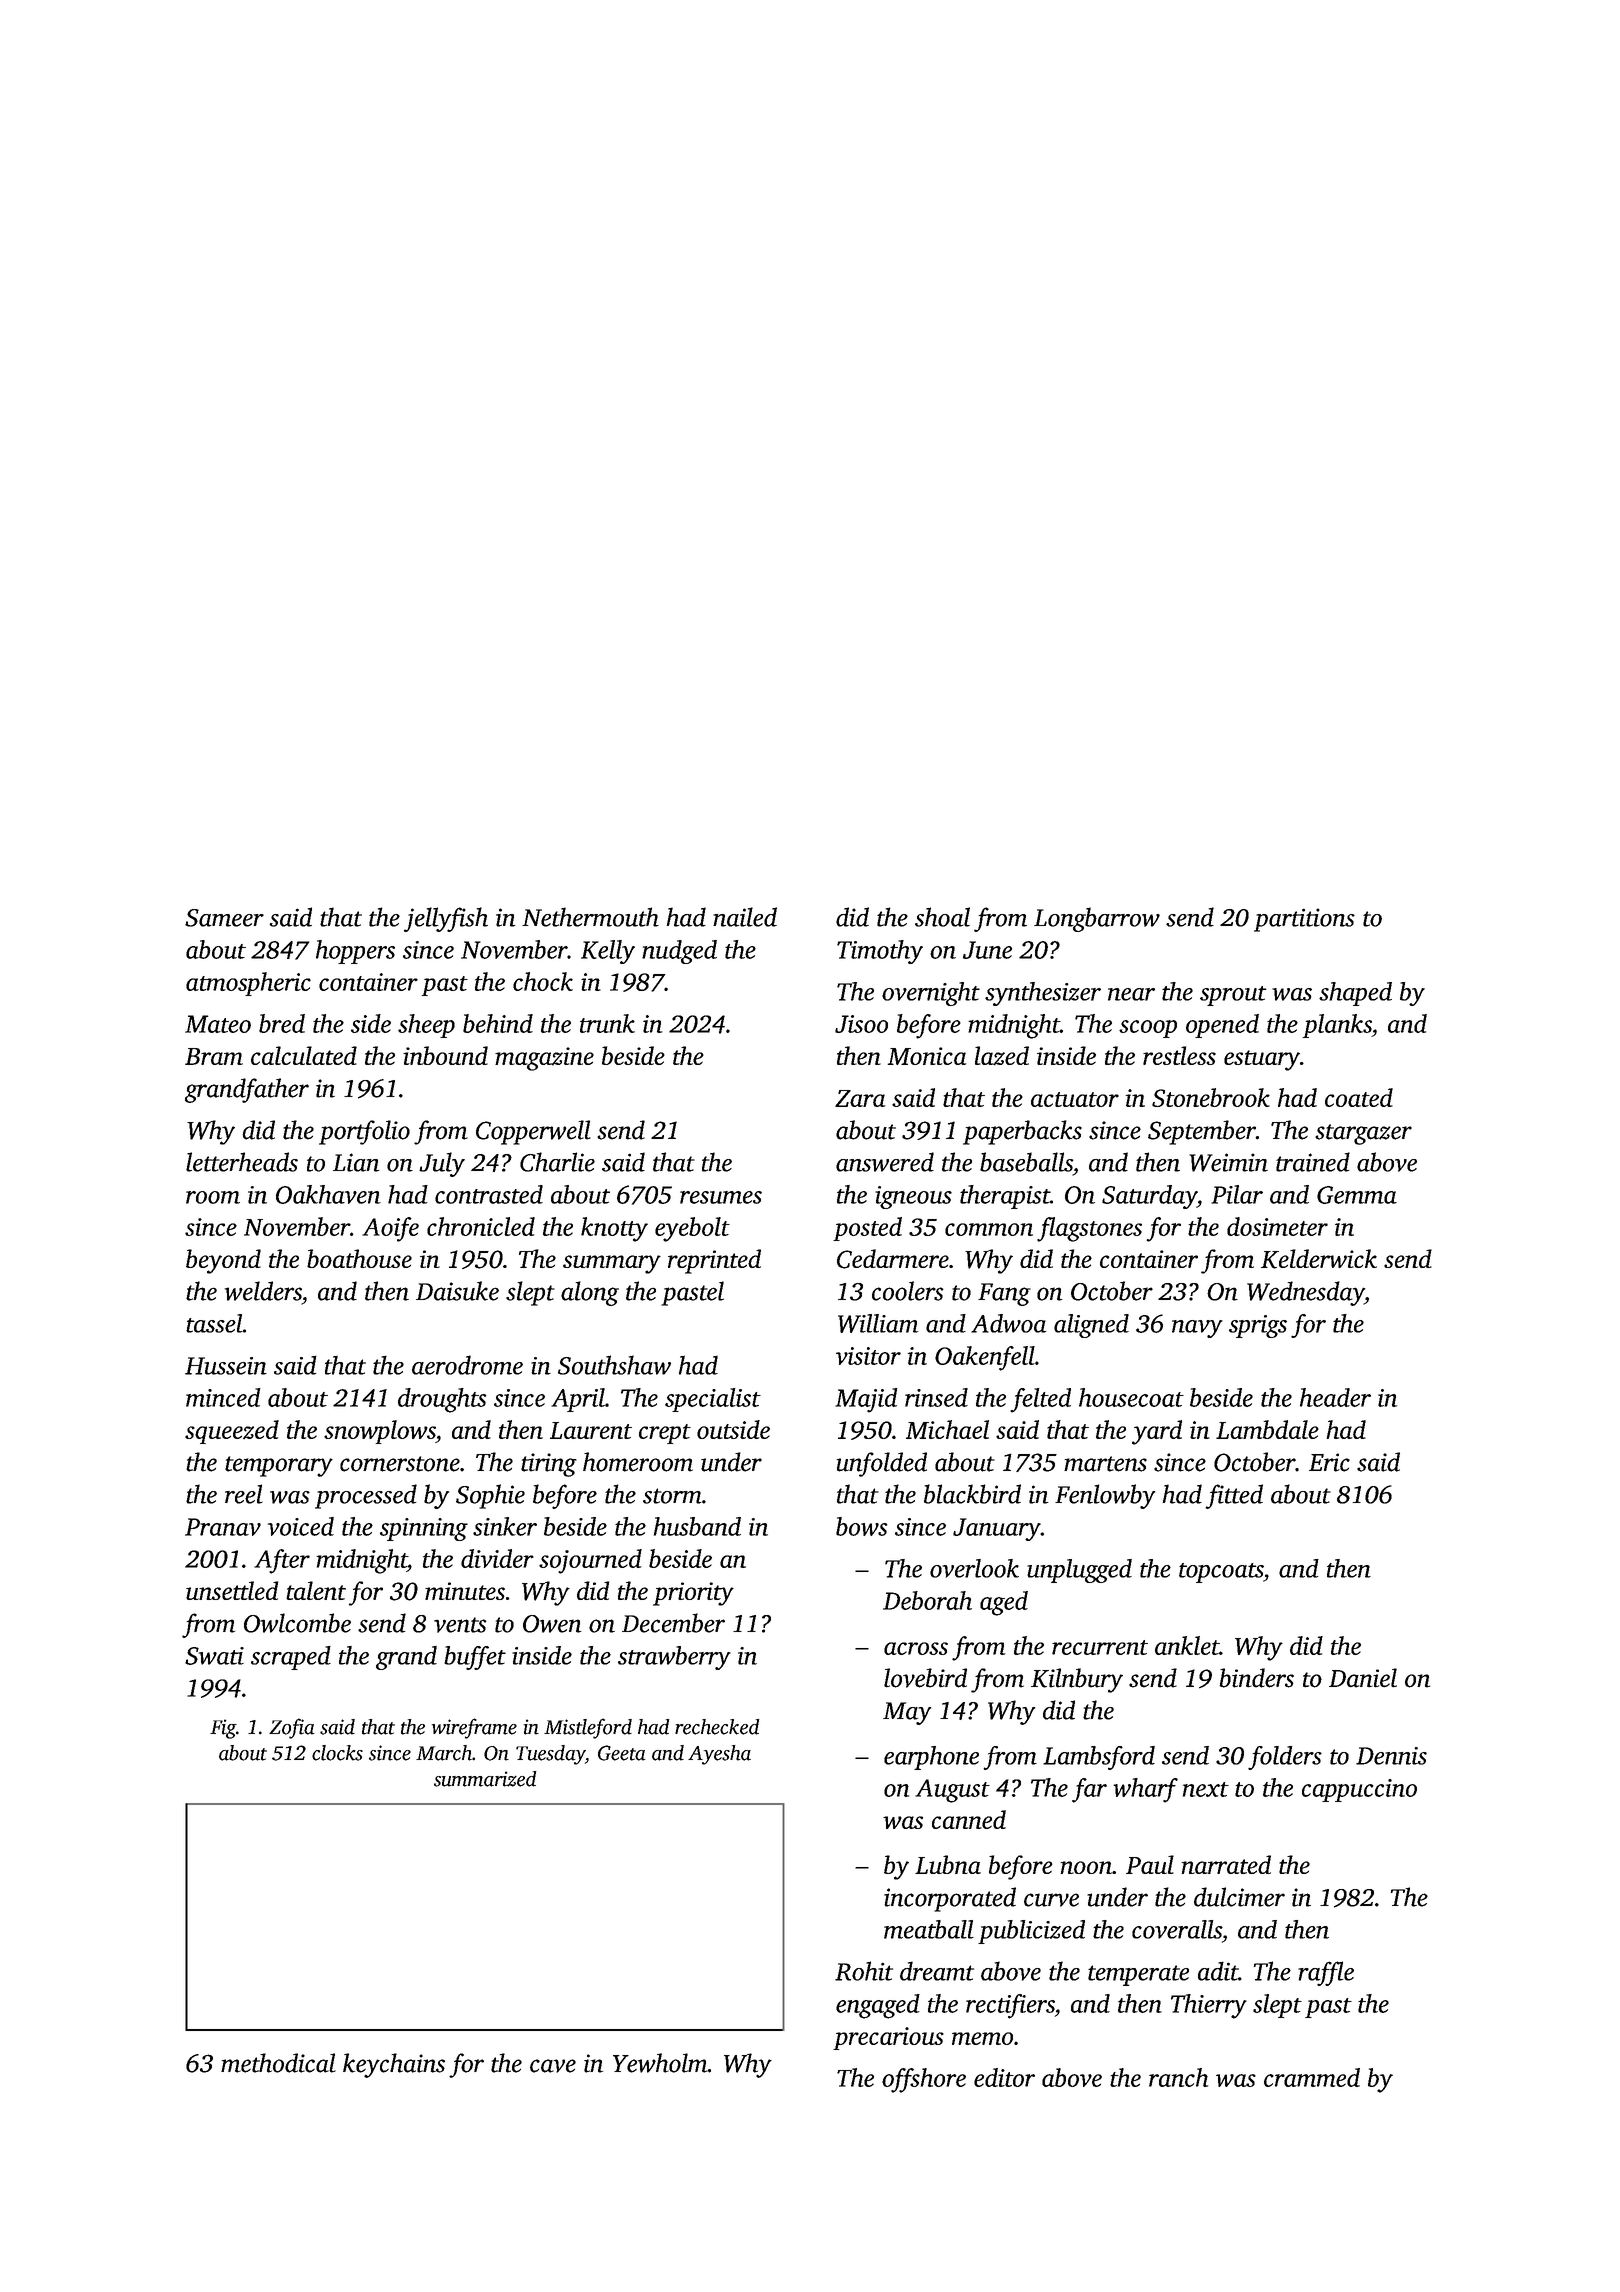 Image resolution: width=1620 pixels, height=2292 pixels. Describe the element at coordinates (1226, 1864) in the image. I see `narrated` at that location.
